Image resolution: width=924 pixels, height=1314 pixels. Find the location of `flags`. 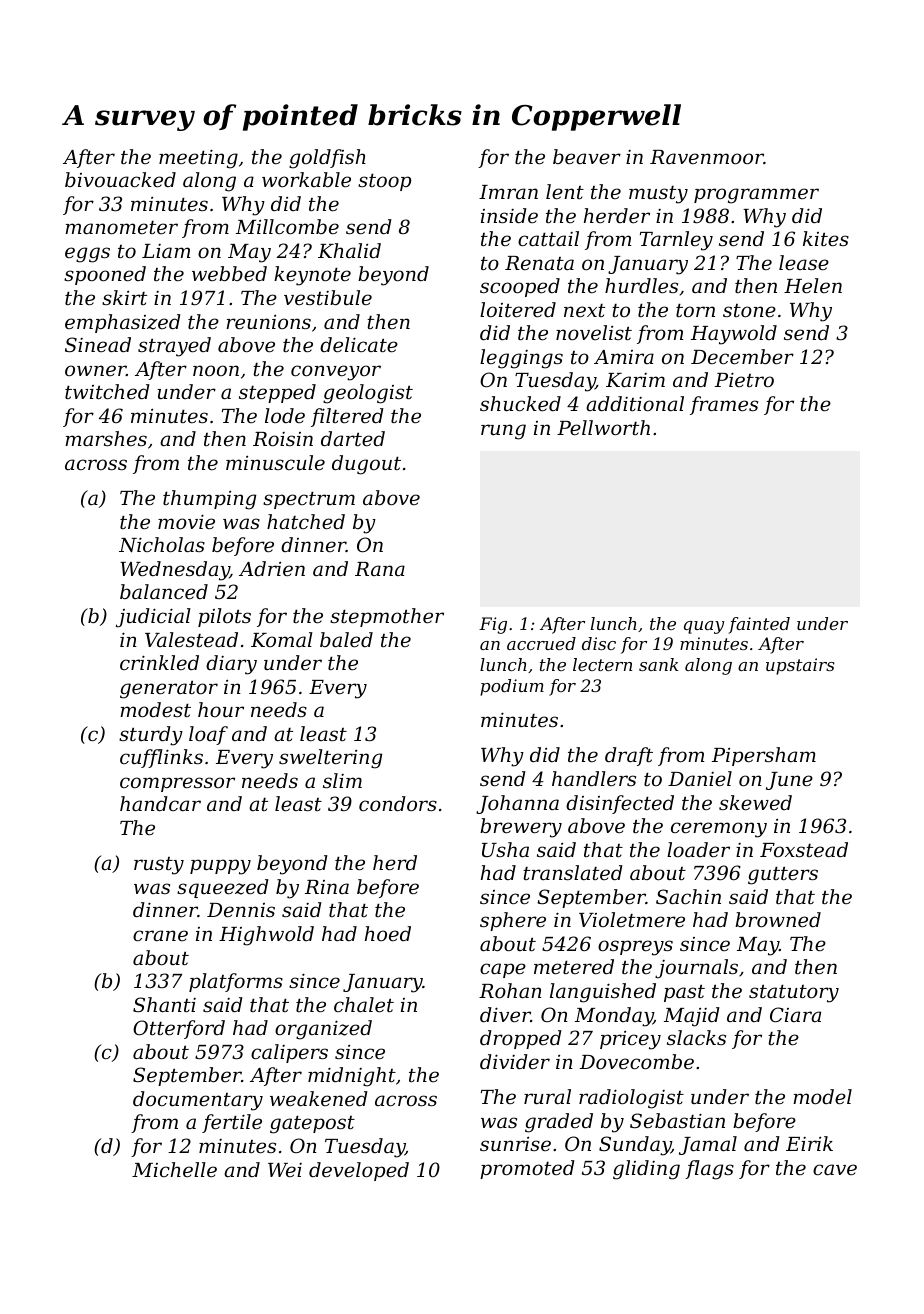

flags is located at coordinates (709, 1170).
